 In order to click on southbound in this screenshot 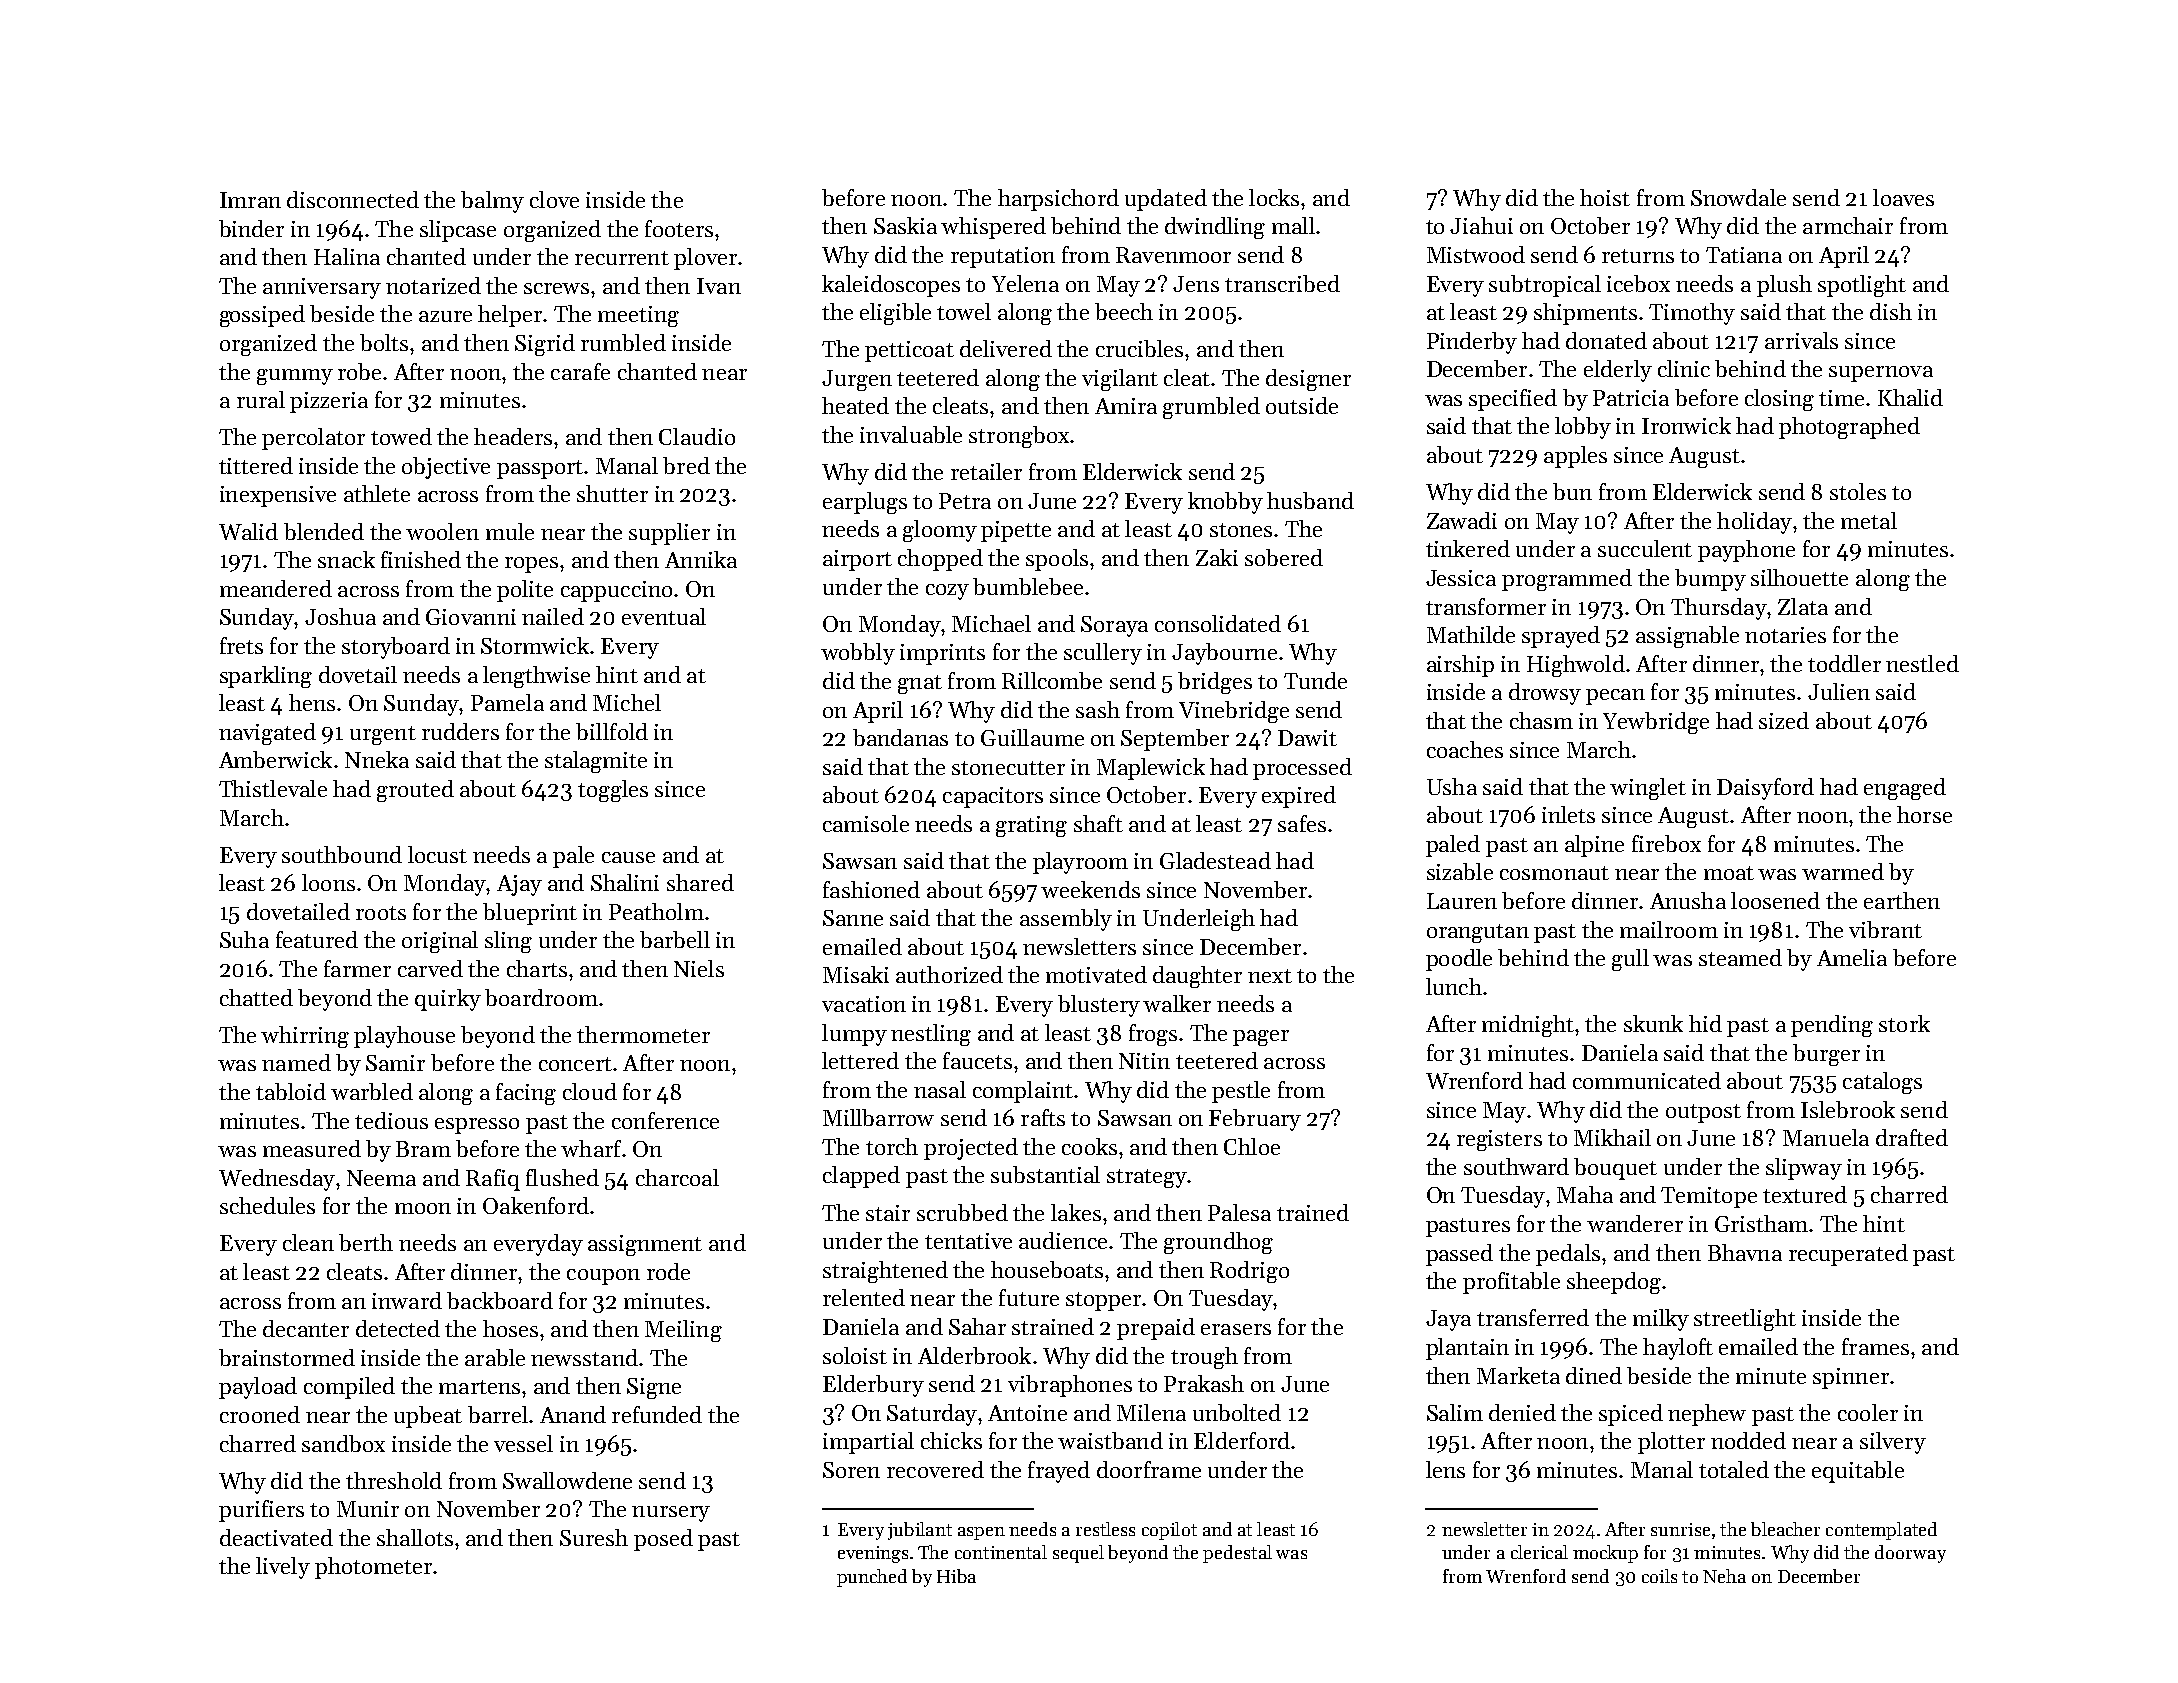, I will do `click(342, 854)`.
